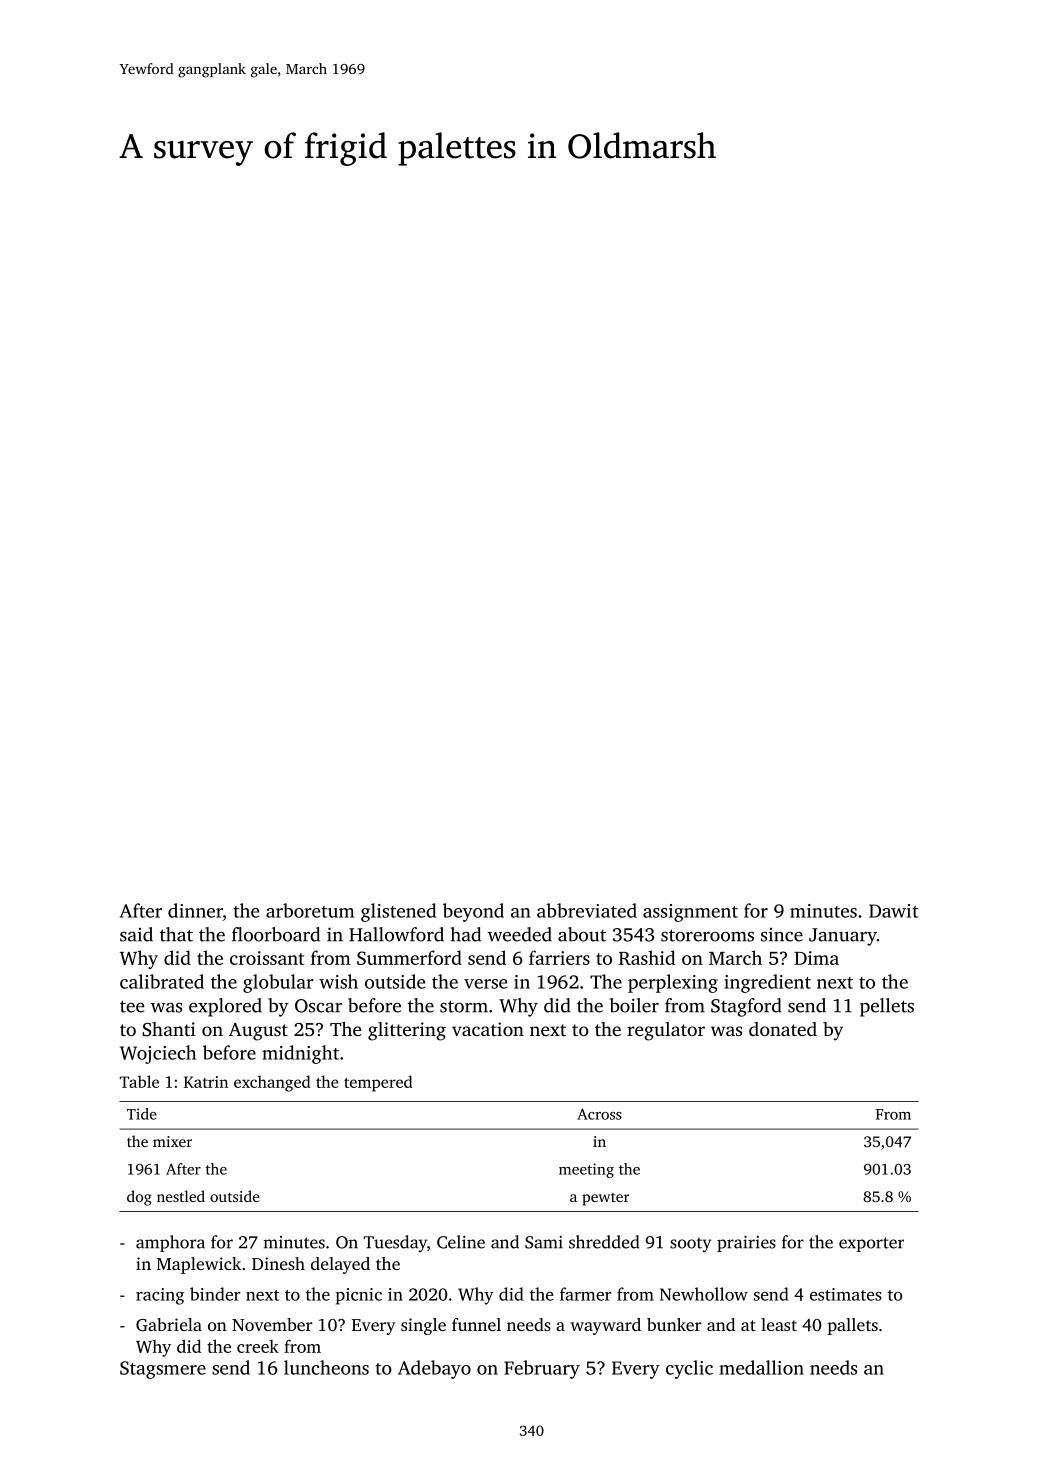  Describe the element at coordinates (587, 910) in the screenshot. I see `abbreviated` at that location.
